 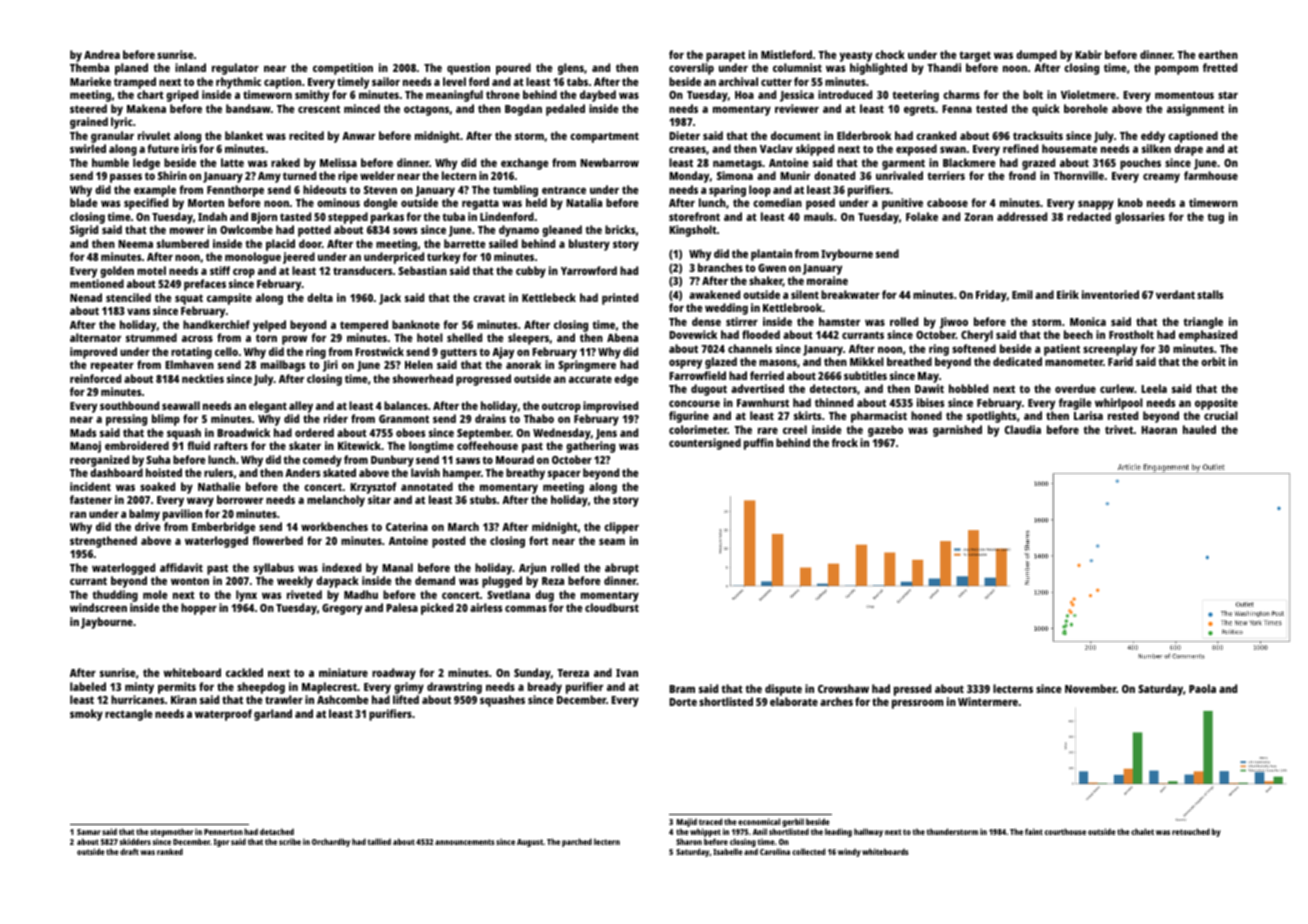 I want to click on Wintermere, so click(x=988, y=701).
